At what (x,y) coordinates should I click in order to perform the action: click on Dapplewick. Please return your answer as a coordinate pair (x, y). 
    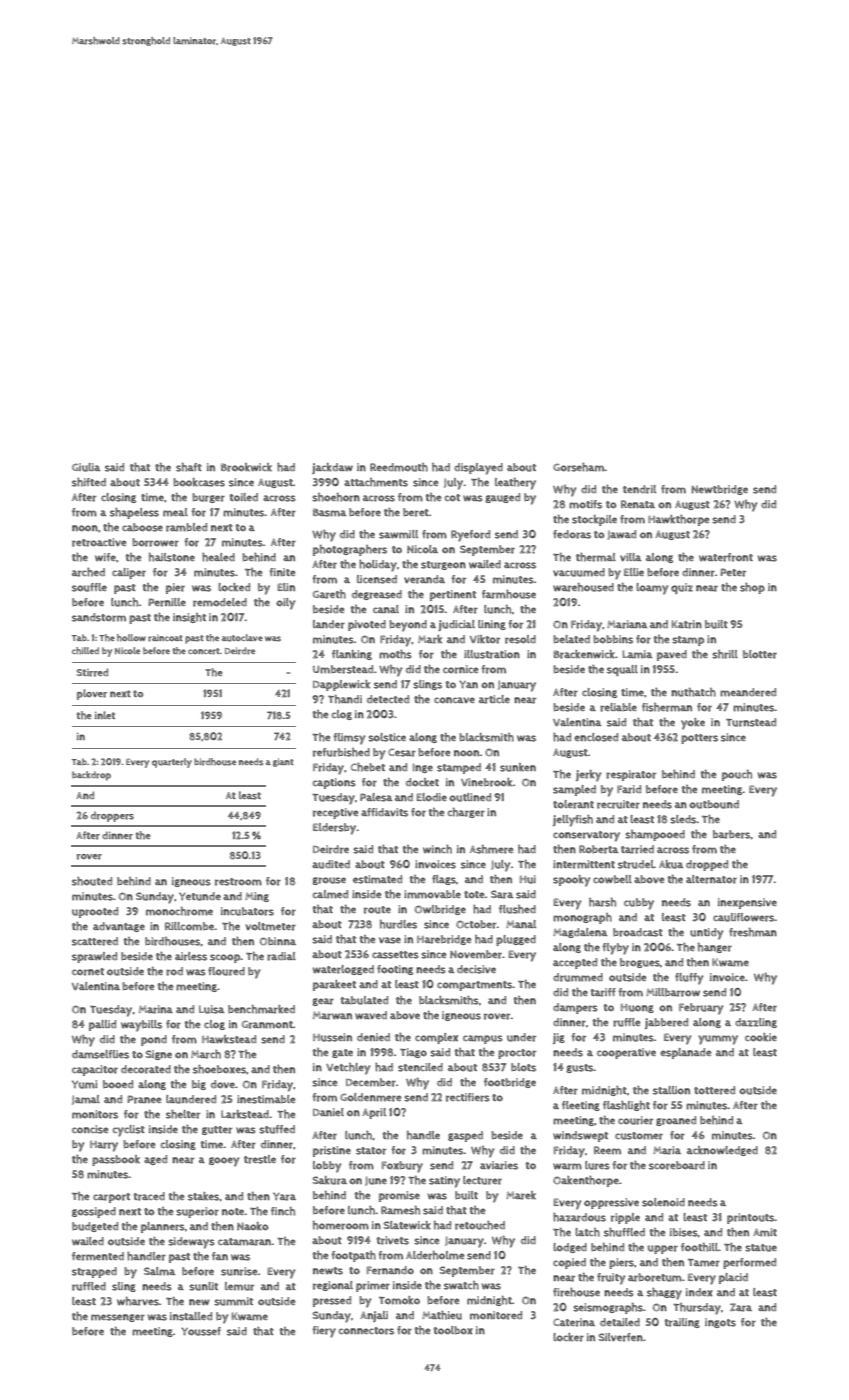
    Looking at the image, I should click on (341, 685).
